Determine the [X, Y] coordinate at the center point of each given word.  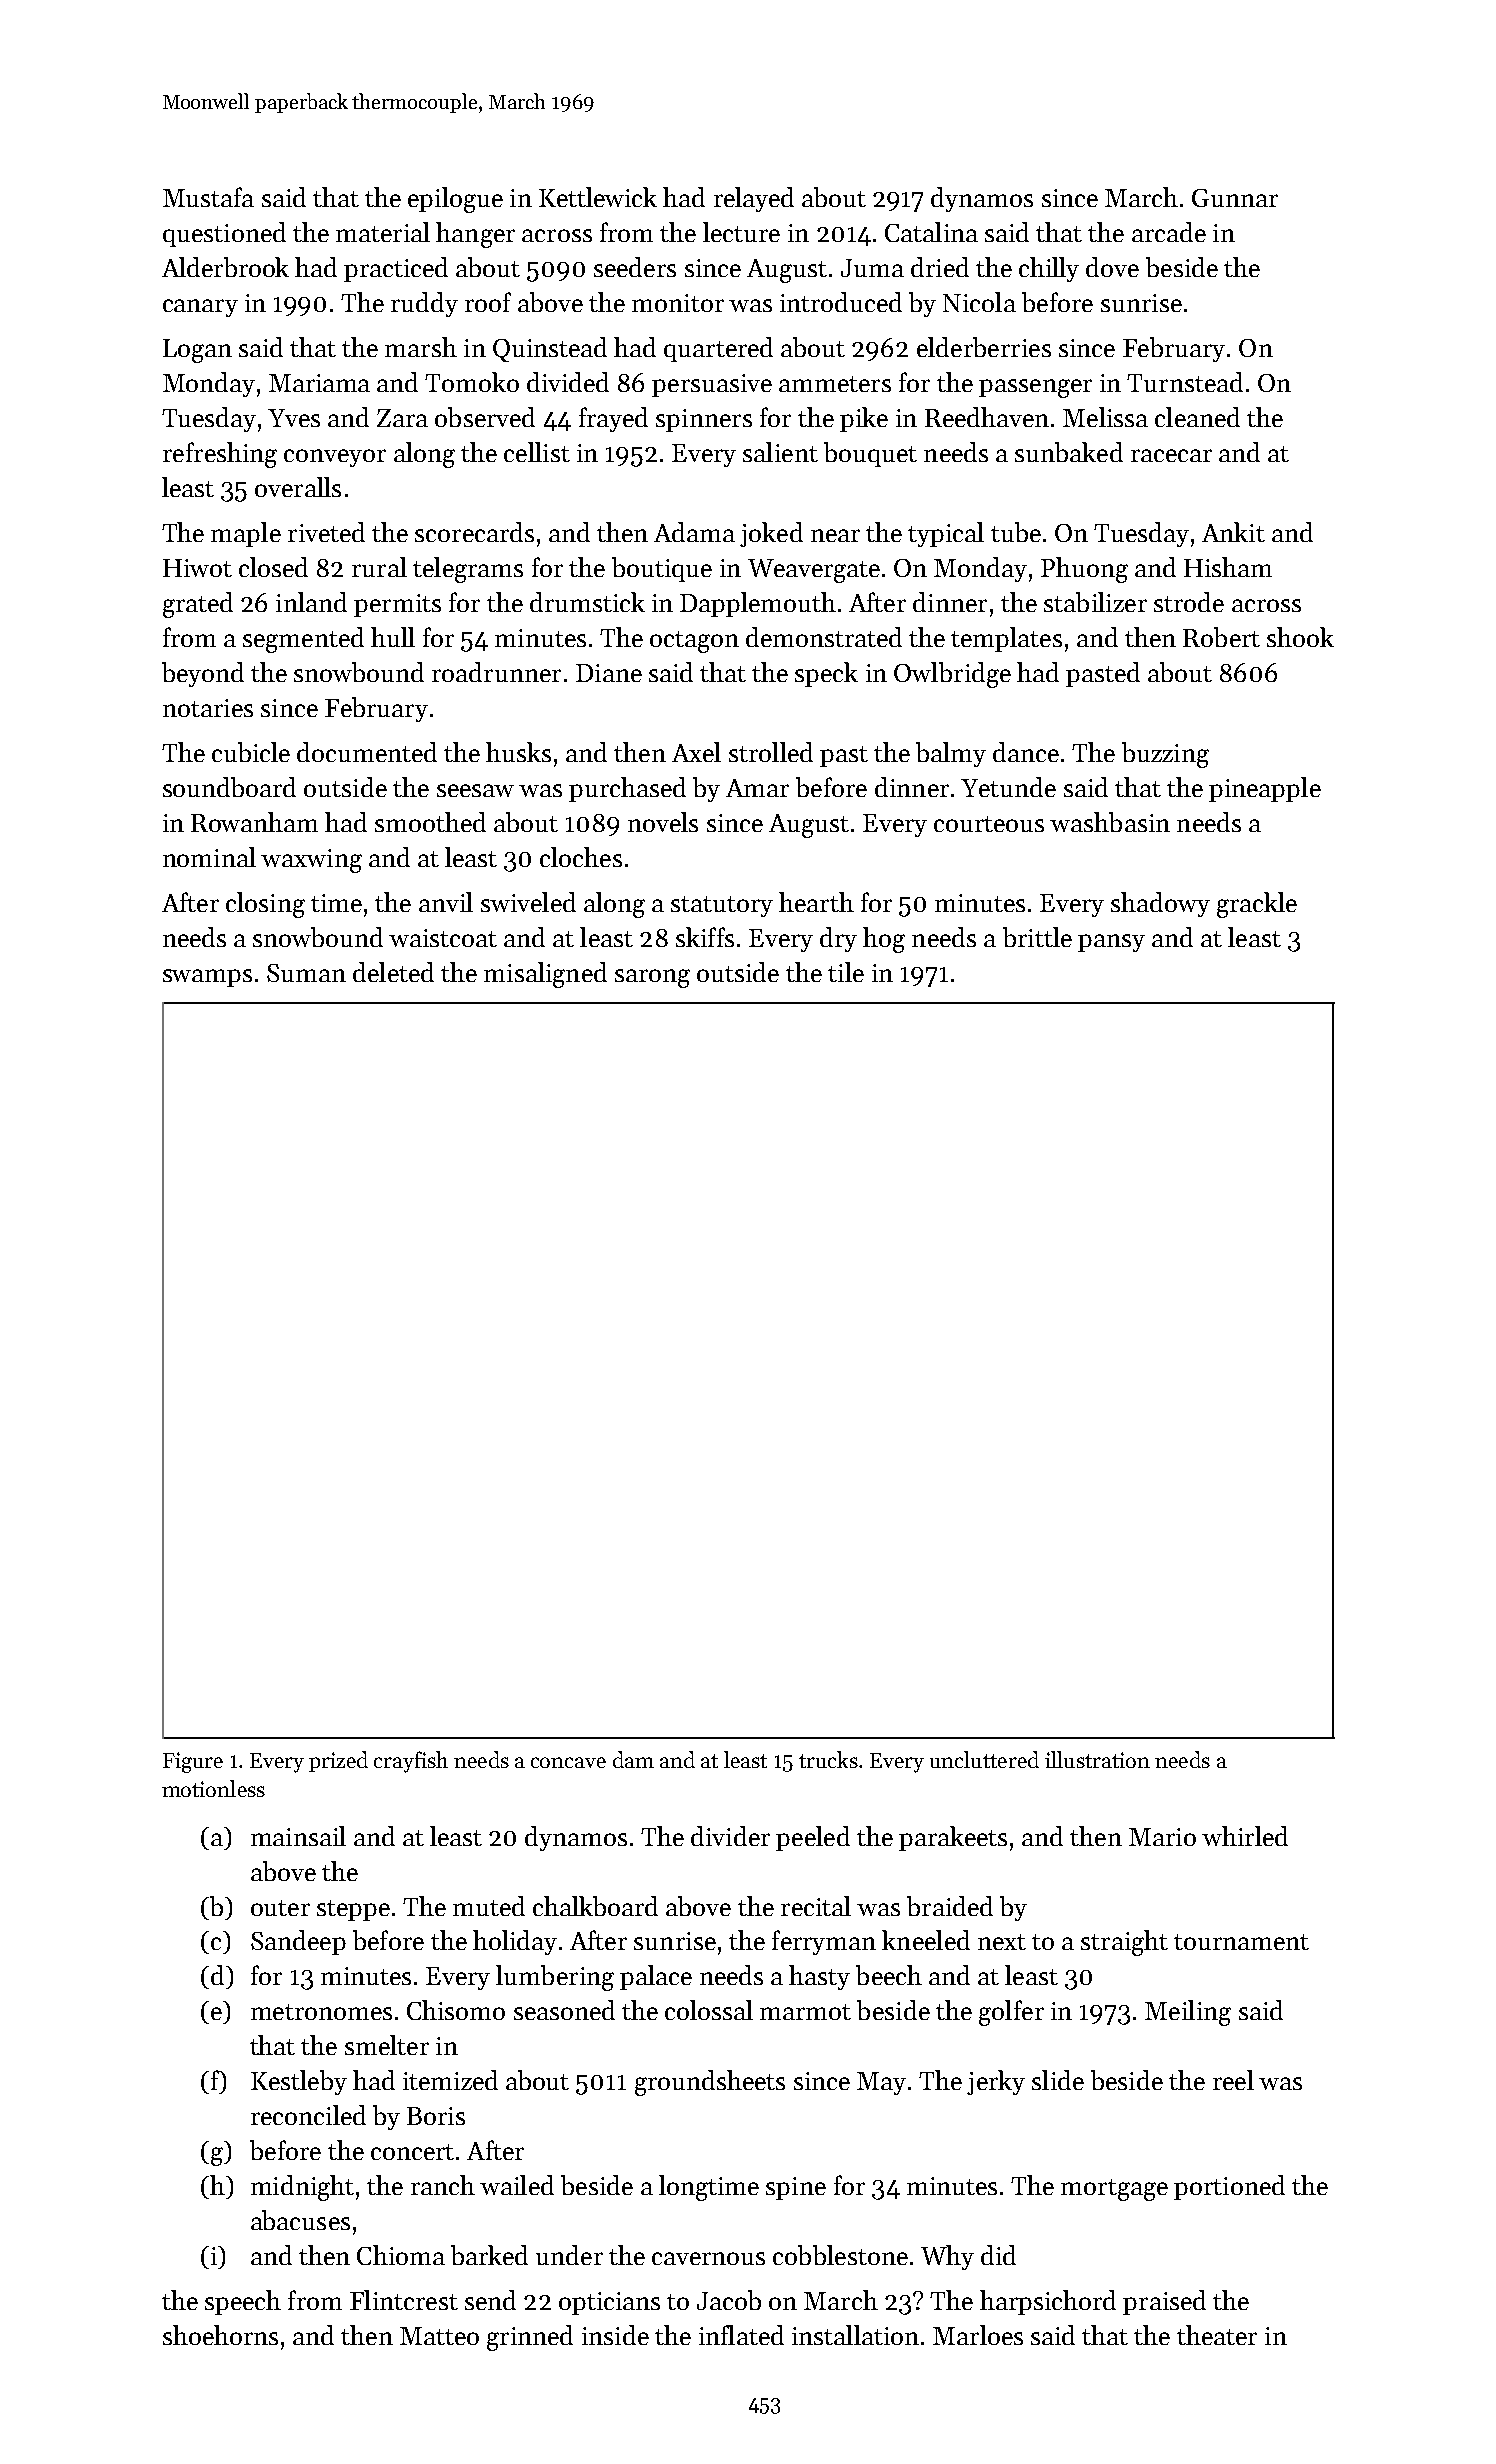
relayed [754, 199]
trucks [828, 1759]
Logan [197, 351]
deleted [393, 972]
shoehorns [220, 2335]
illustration [1097, 1759]
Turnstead [1185, 382]
